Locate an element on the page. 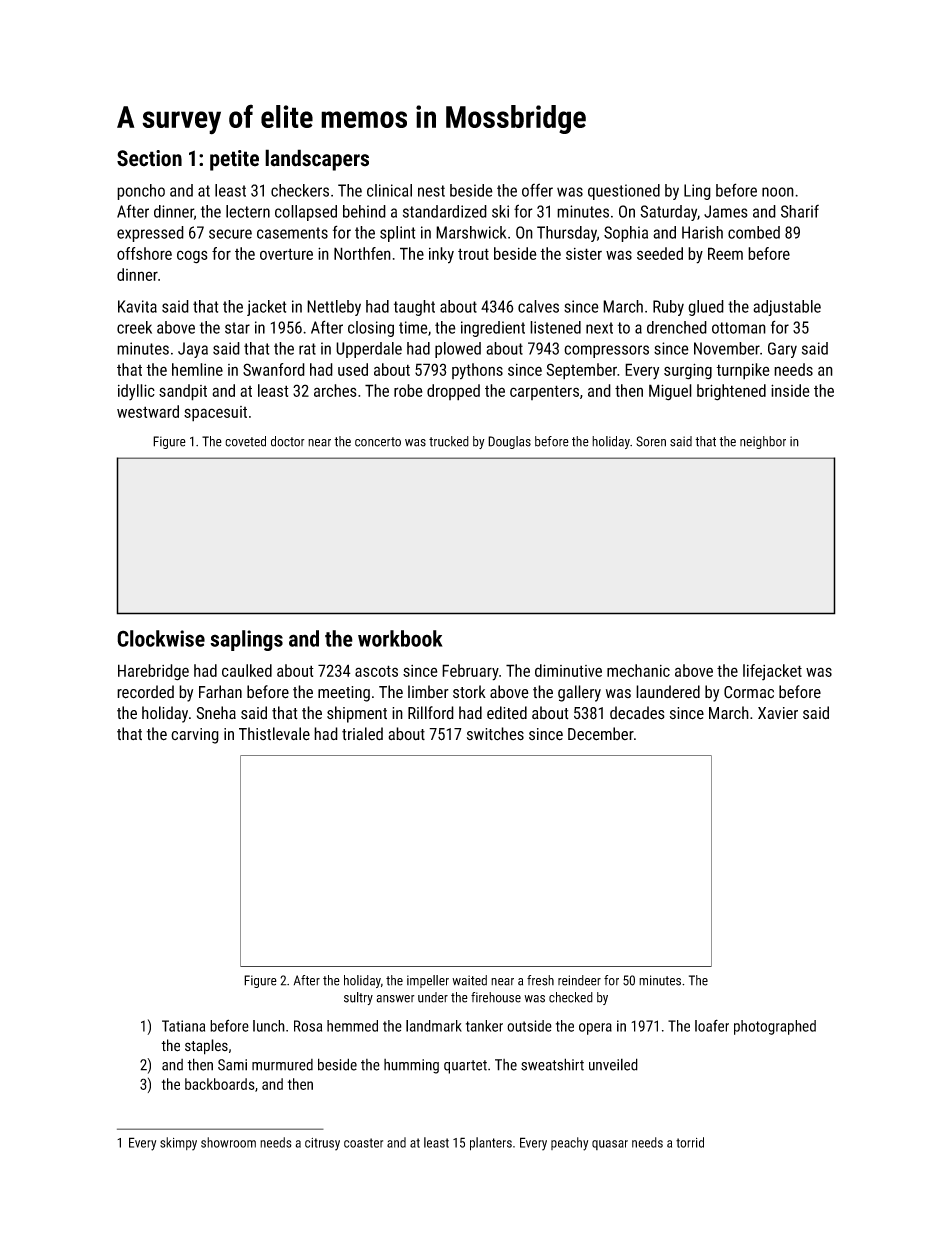 The image size is (952, 1233). planters is located at coordinates (491, 1144).
